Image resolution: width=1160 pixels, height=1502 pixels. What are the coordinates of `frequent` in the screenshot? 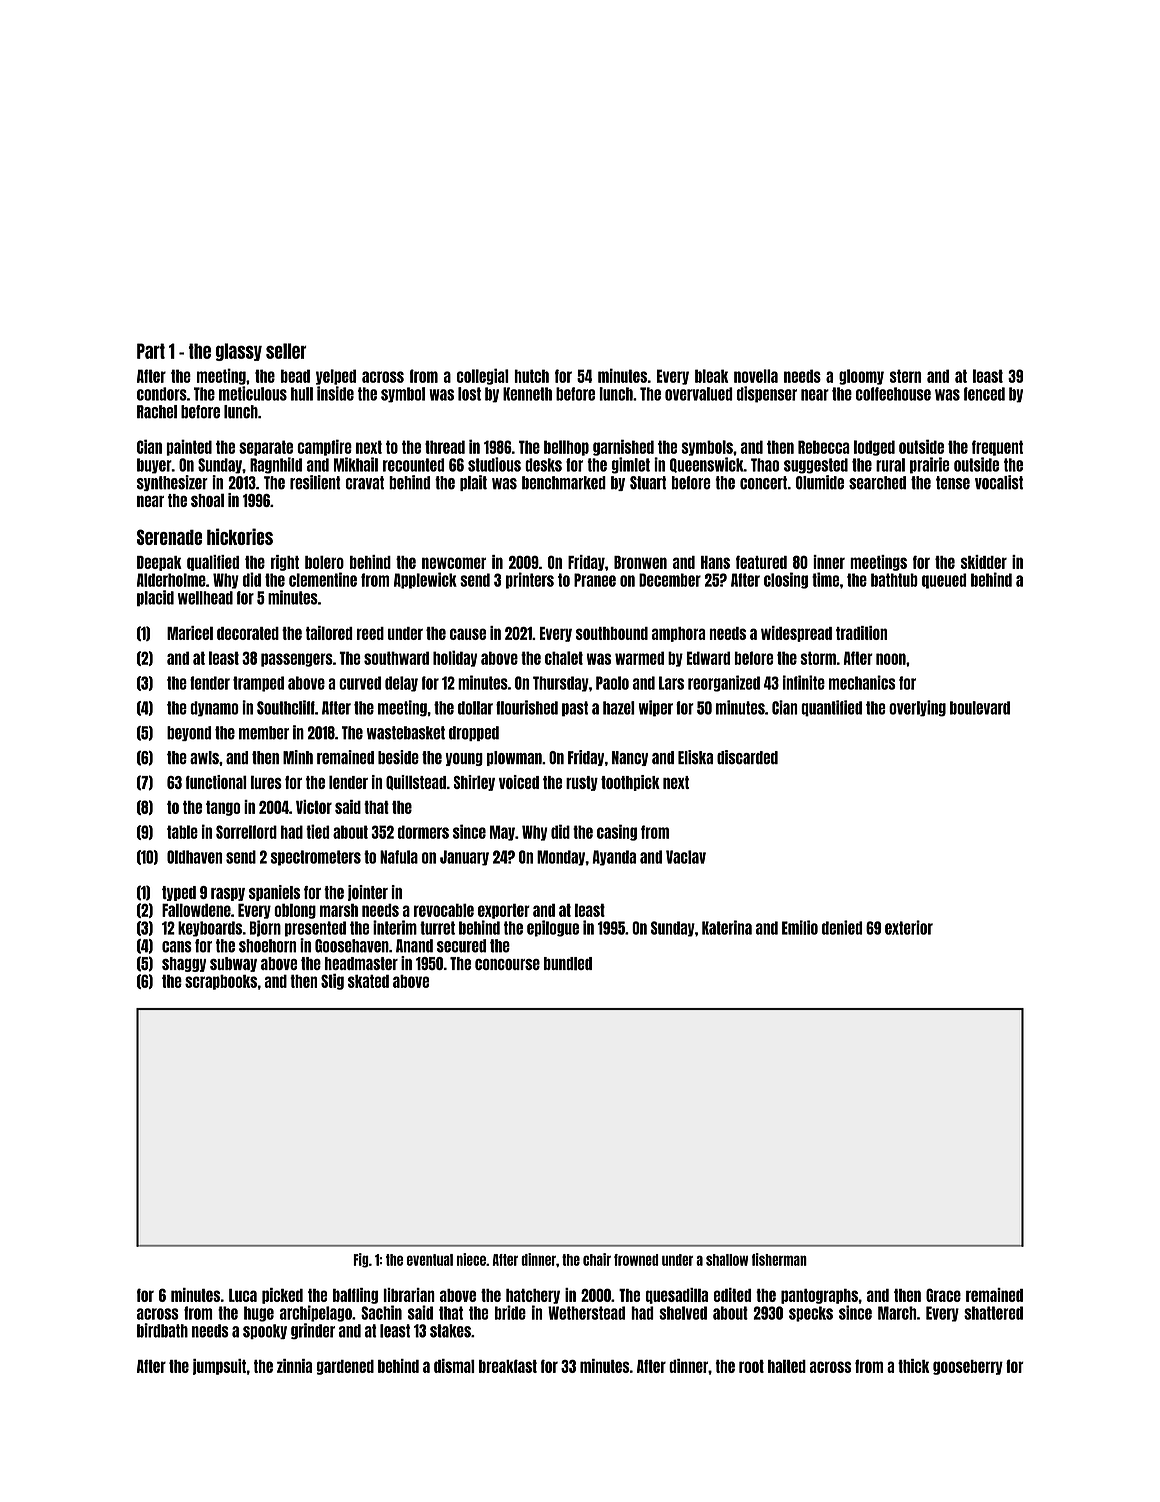 It's located at (997, 448).
